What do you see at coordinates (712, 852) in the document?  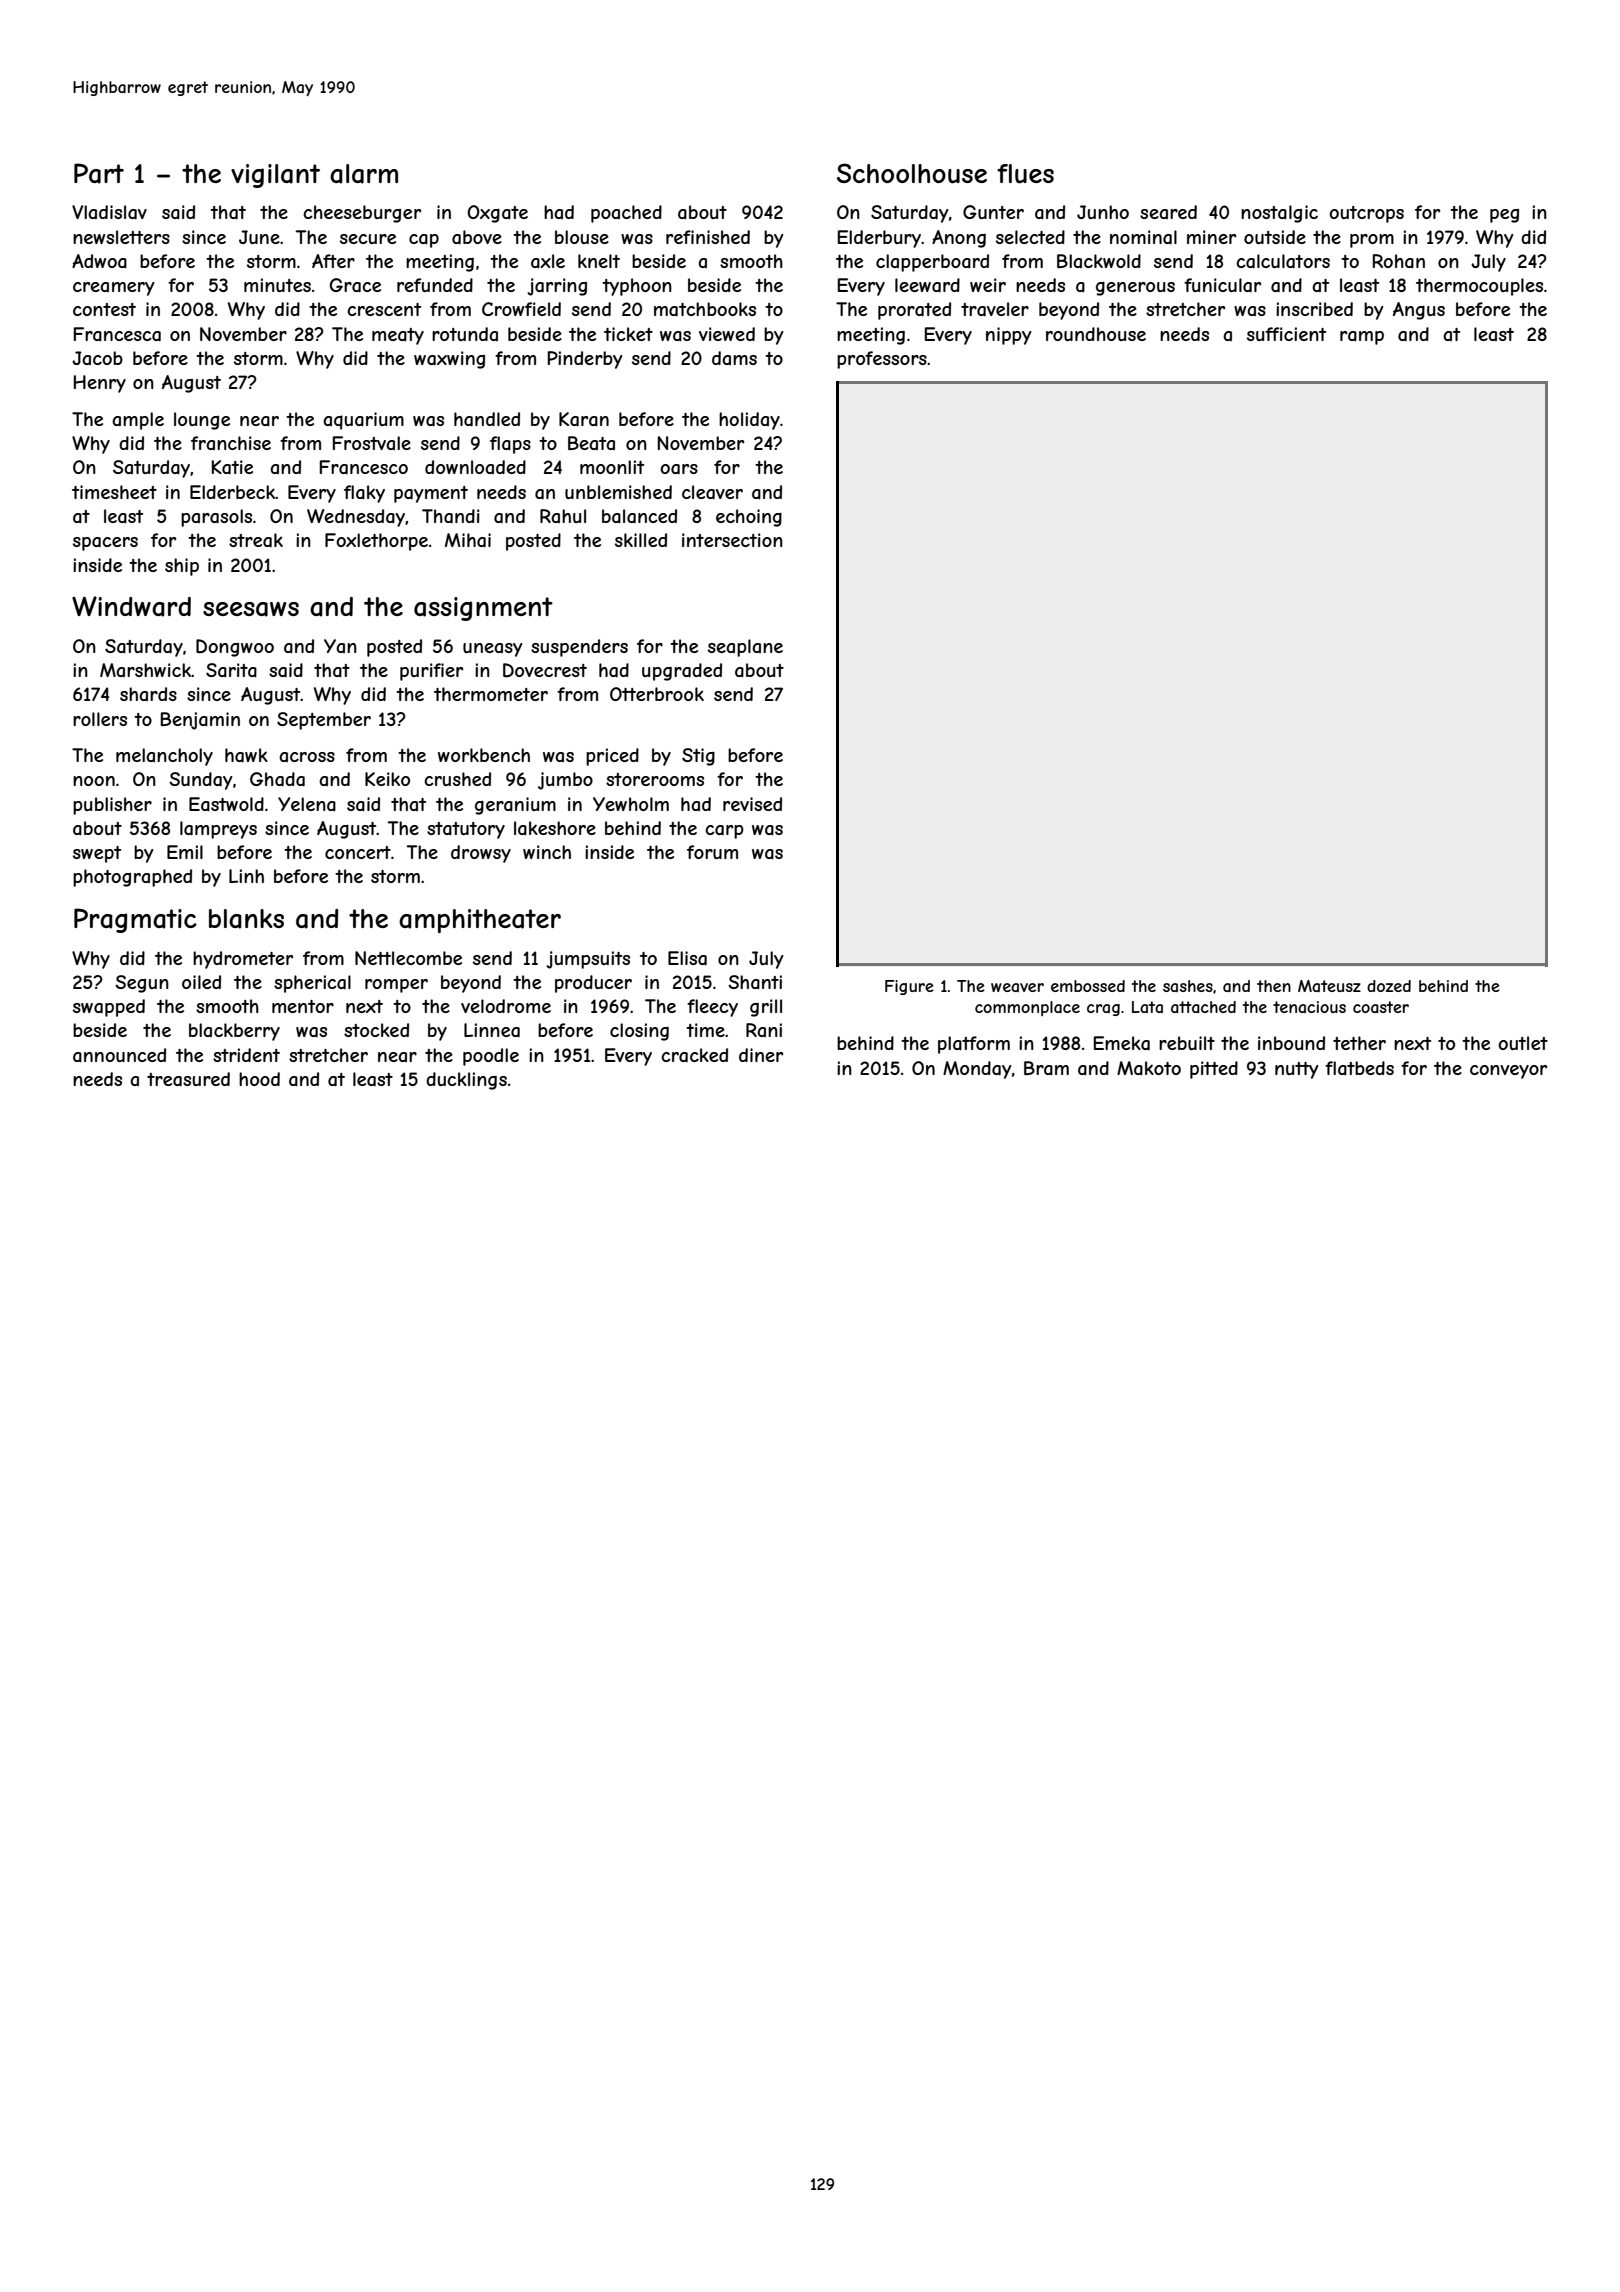 I see `forum` at bounding box center [712, 852].
